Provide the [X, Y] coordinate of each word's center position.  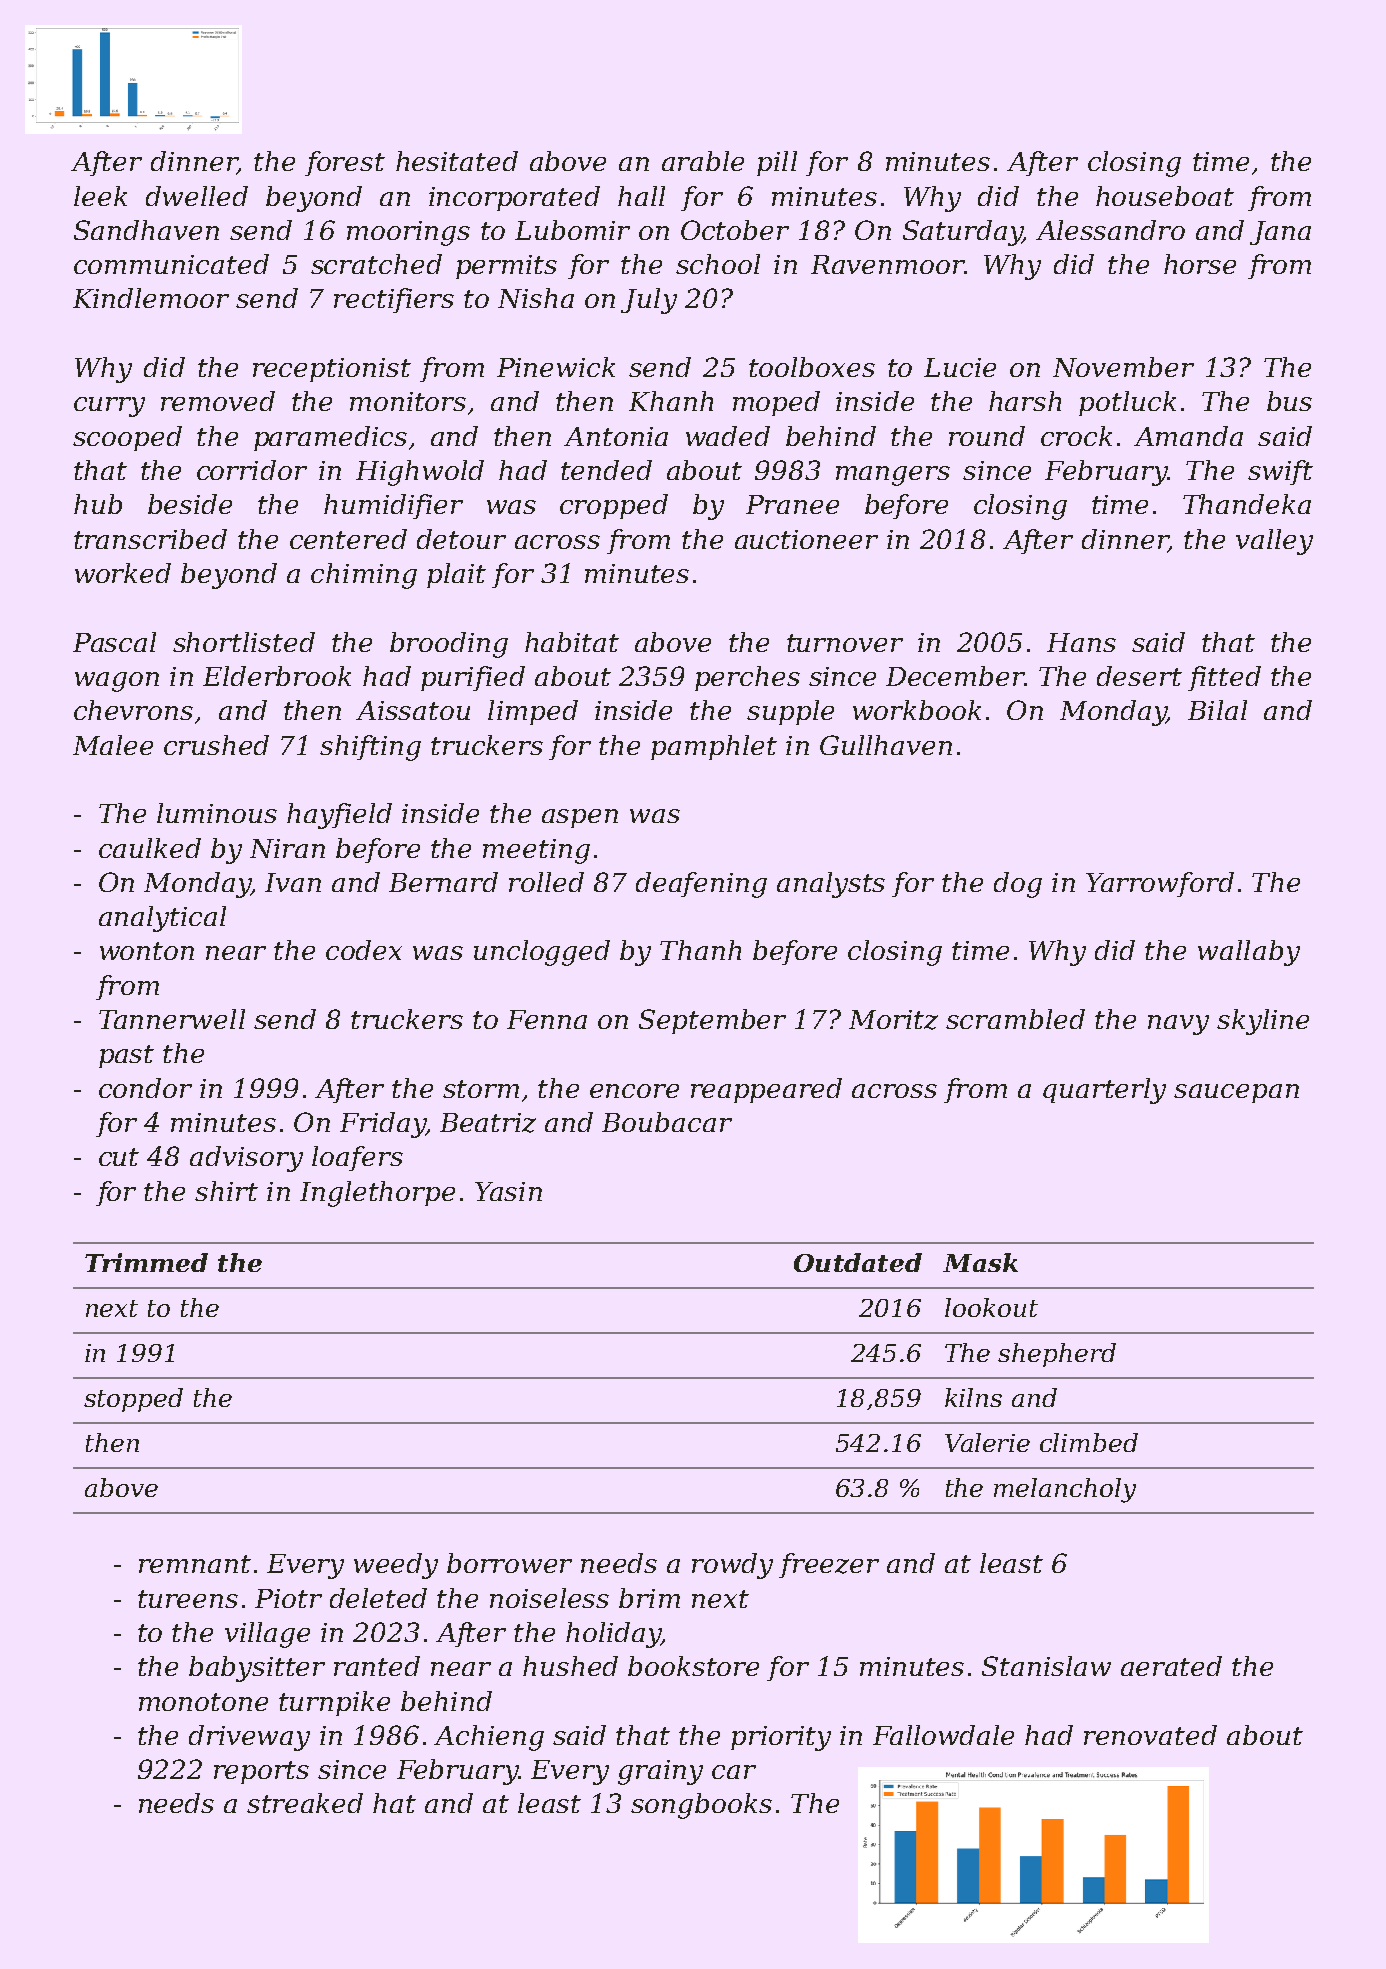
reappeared [766, 1090]
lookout [991, 1307]
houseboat [1165, 196]
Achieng [489, 1738]
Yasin [508, 1191]
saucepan [1236, 1093]
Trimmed [146, 1262]
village [267, 1635]
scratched [376, 264]
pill [777, 163]
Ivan [293, 882]
